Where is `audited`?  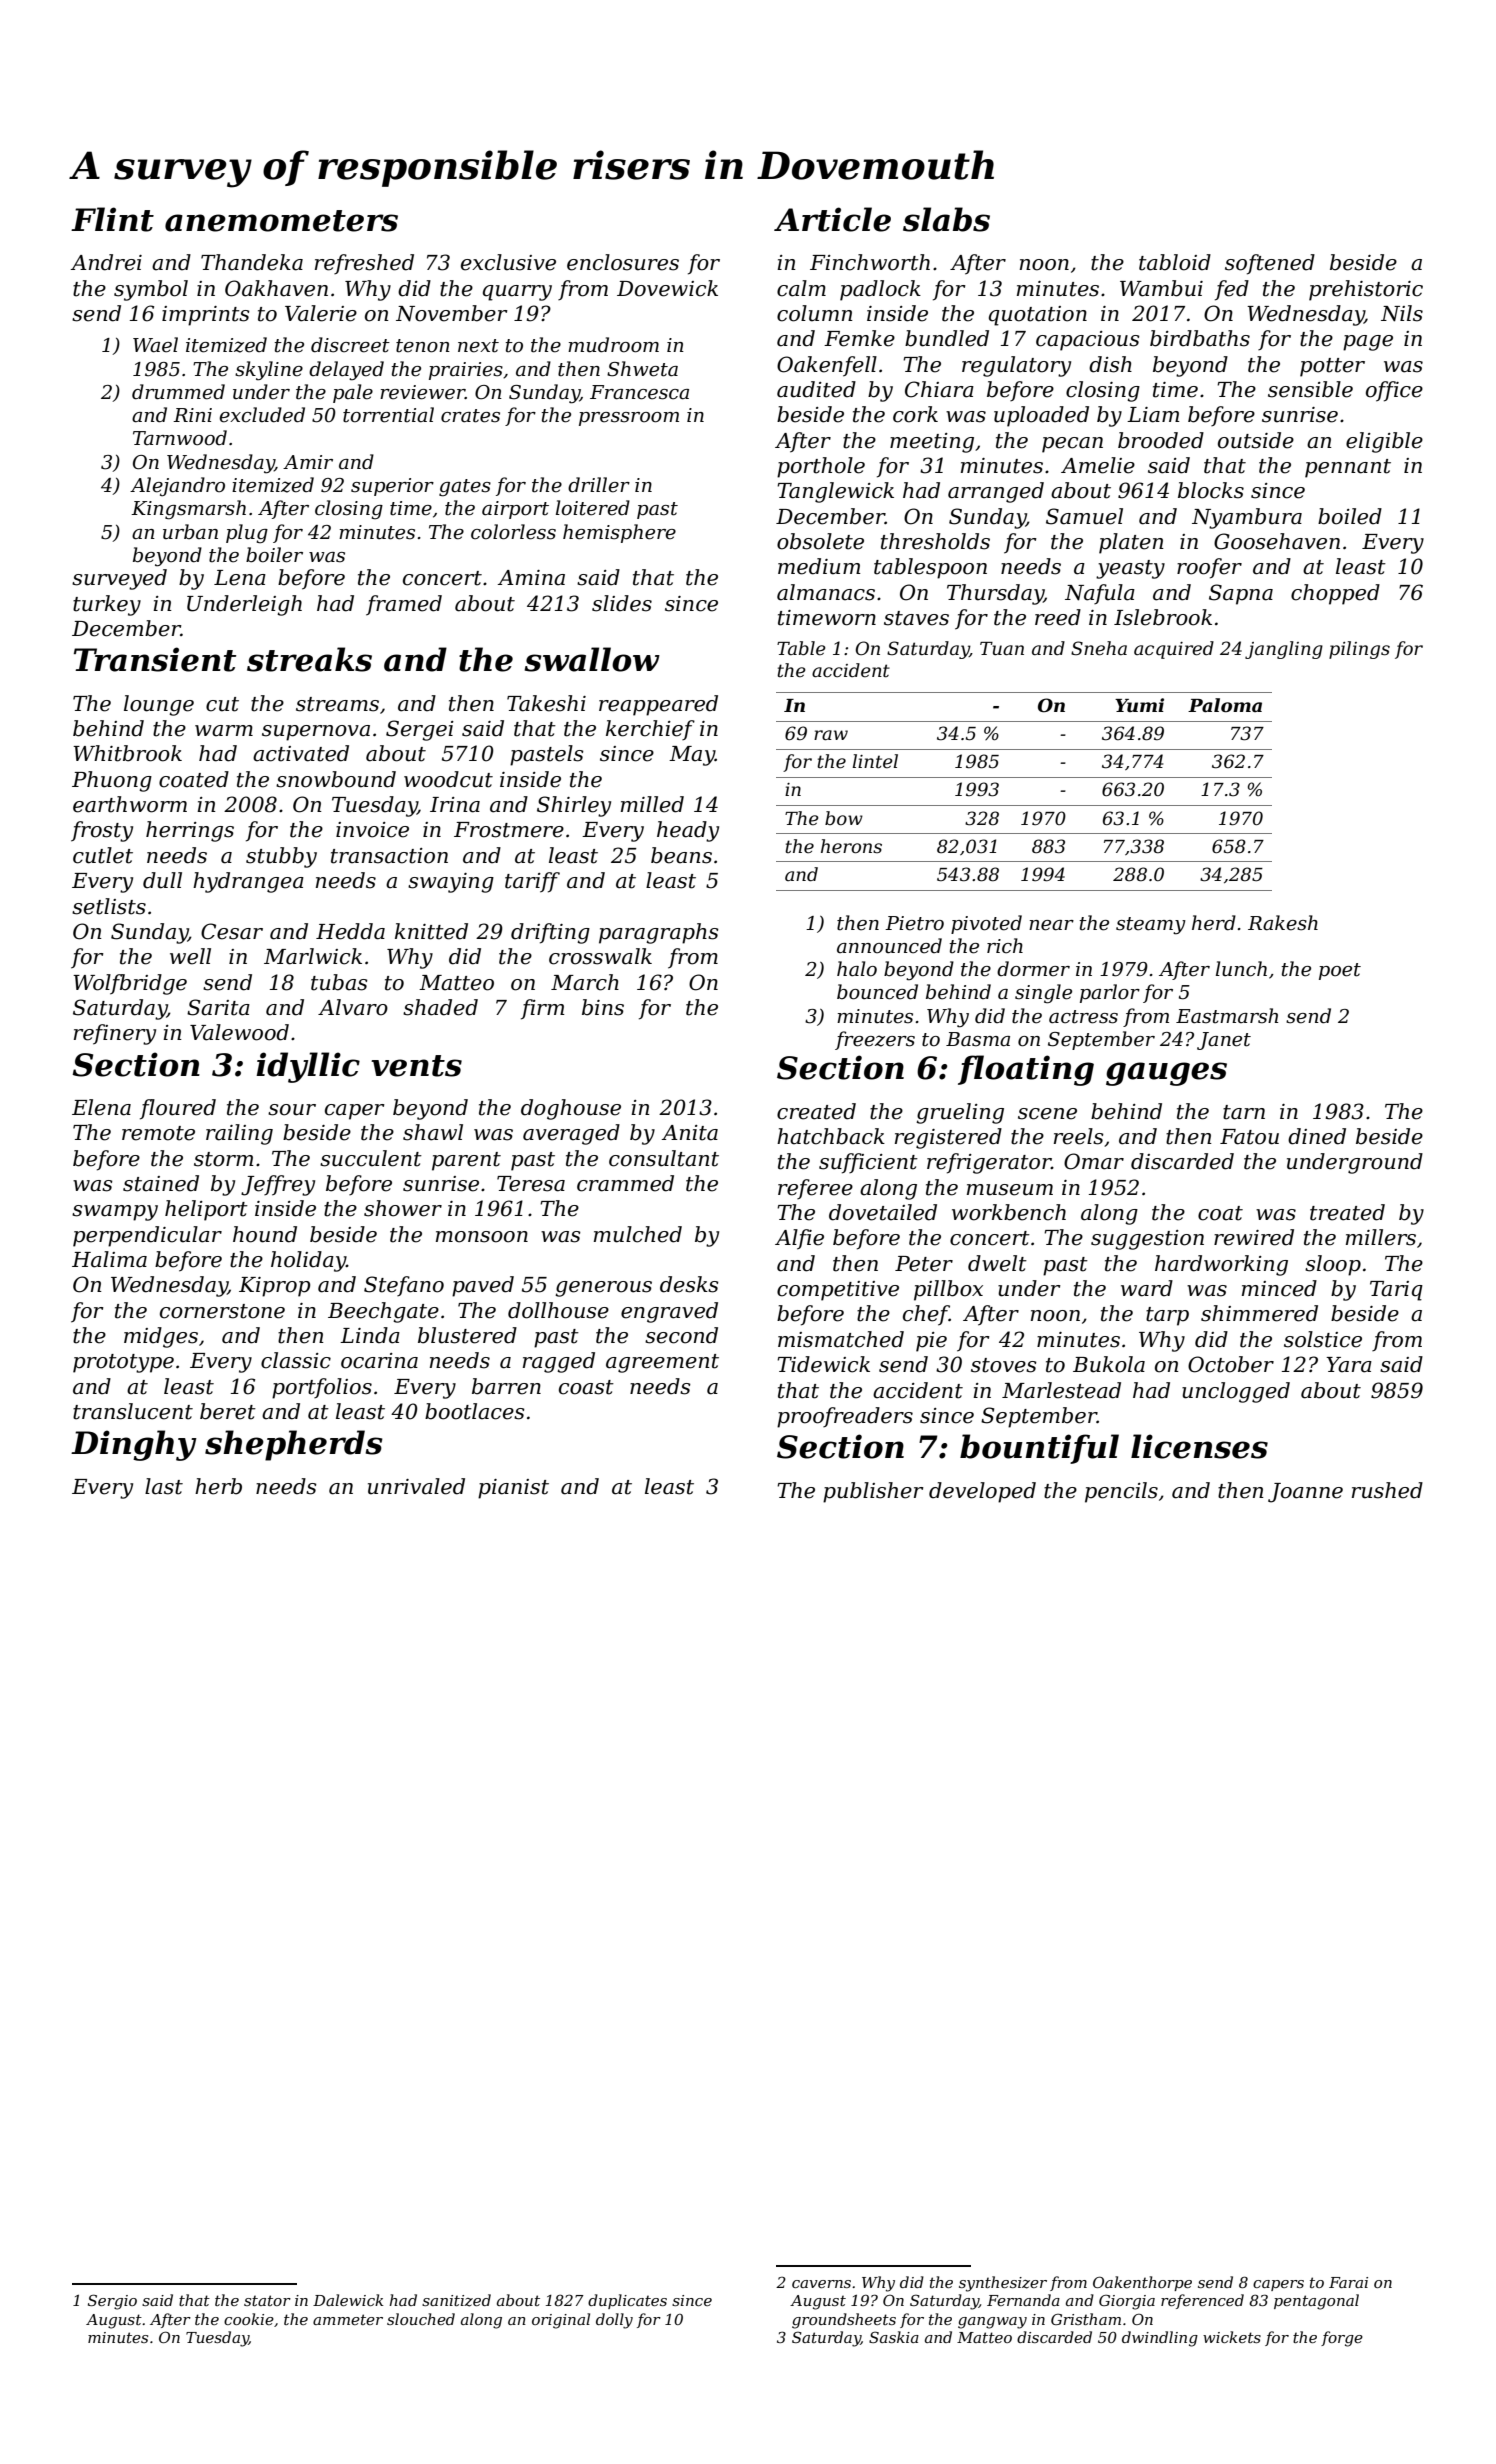 audited is located at coordinates (816, 389).
